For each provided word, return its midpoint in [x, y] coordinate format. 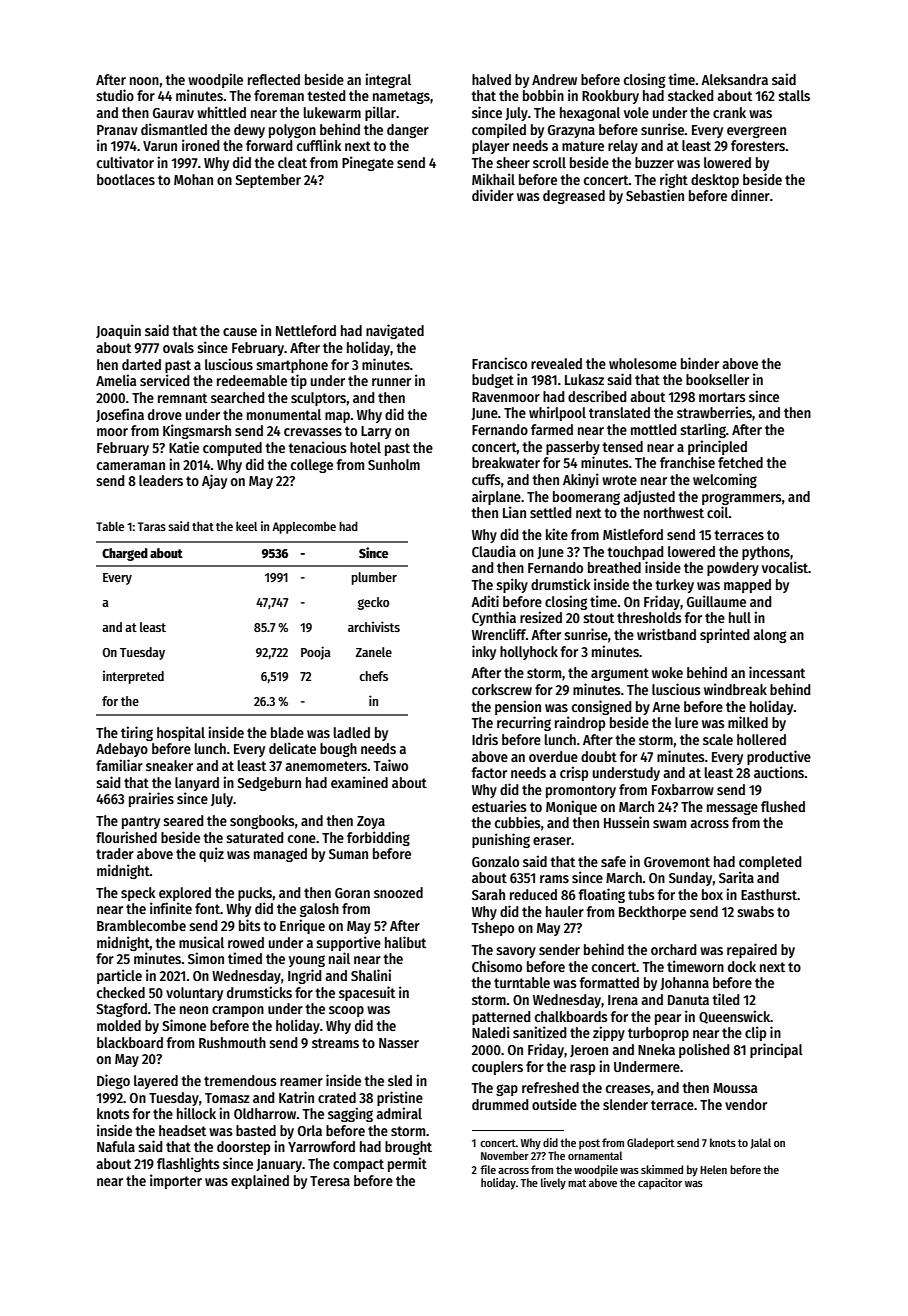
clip [755, 1033]
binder [700, 363]
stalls [794, 95]
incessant [777, 672]
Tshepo [492, 929]
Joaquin [118, 331]
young [307, 961]
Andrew [554, 79]
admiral [399, 1113]
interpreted [133, 677]
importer [176, 1181]
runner [391, 382]
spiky [512, 585]
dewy [249, 131]
